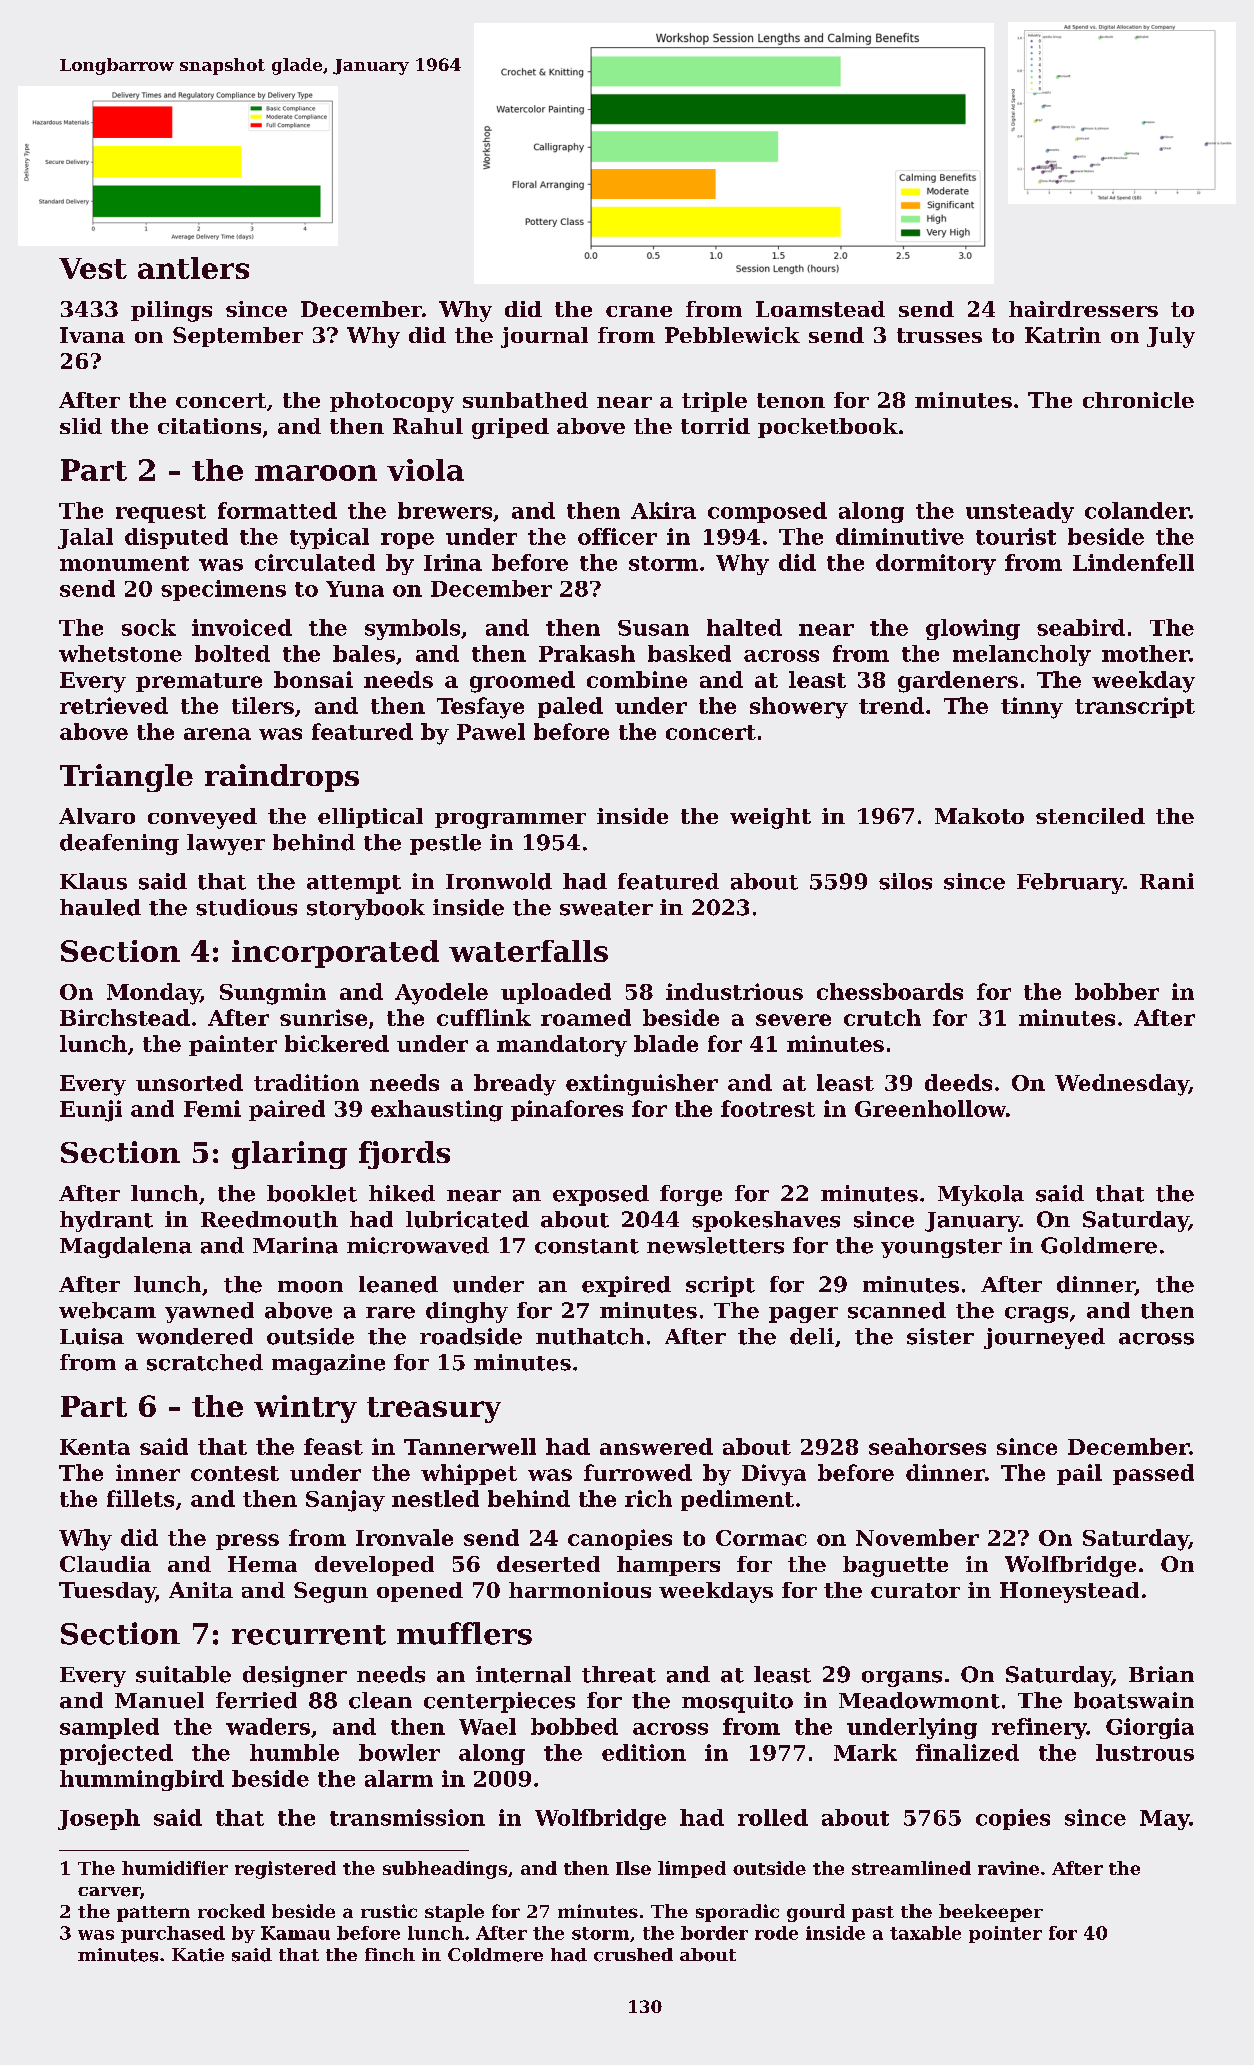 This image has width=1254, height=2065. I want to click on pilings, so click(171, 311).
